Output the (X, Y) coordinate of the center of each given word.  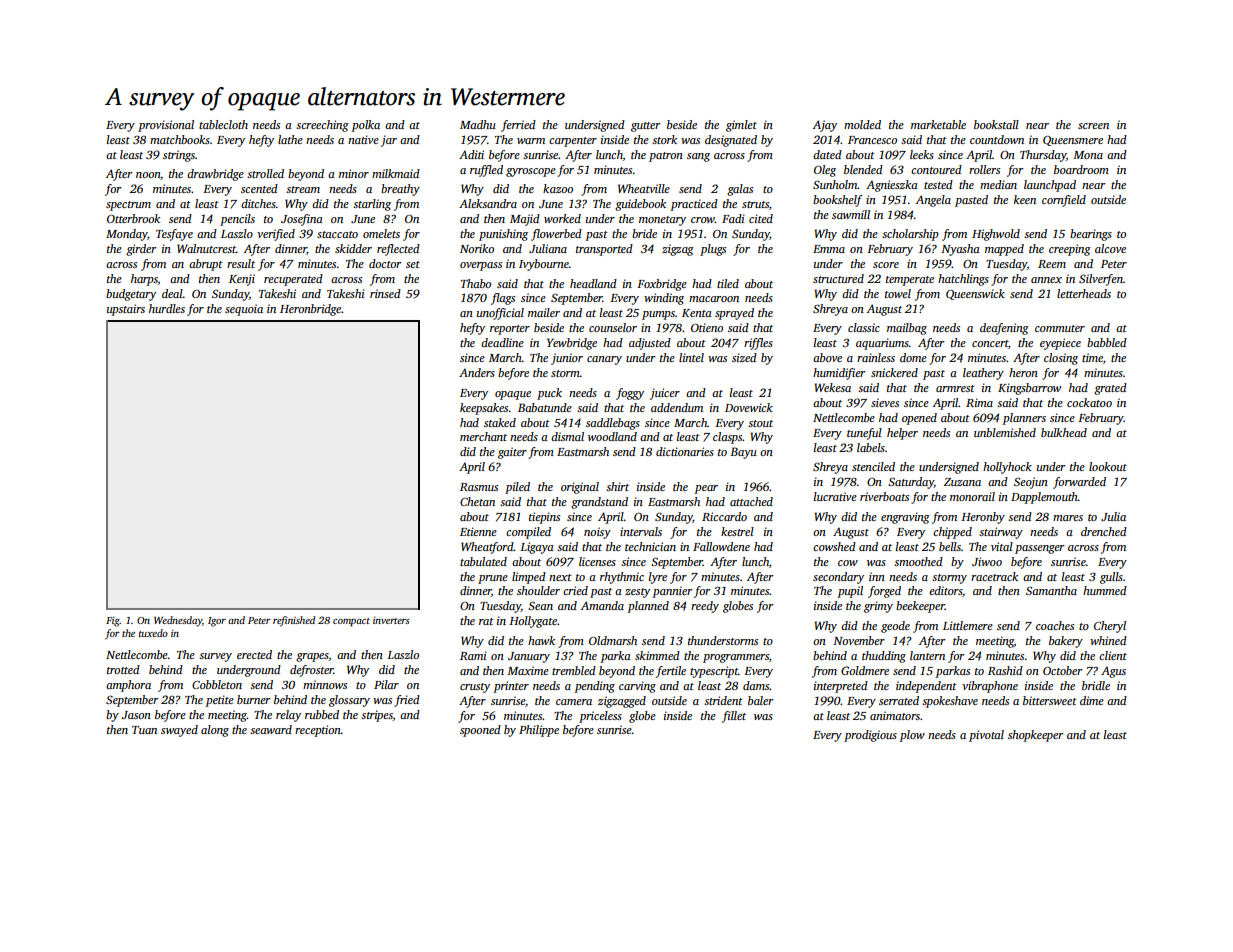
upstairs (126, 310)
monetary (662, 221)
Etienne (478, 531)
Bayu (743, 453)
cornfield (1064, 201)
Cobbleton (217, 684)
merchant (483, 436)
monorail (972, 496)
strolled (265, 173)
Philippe (539, 731)
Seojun (1031, 483)
